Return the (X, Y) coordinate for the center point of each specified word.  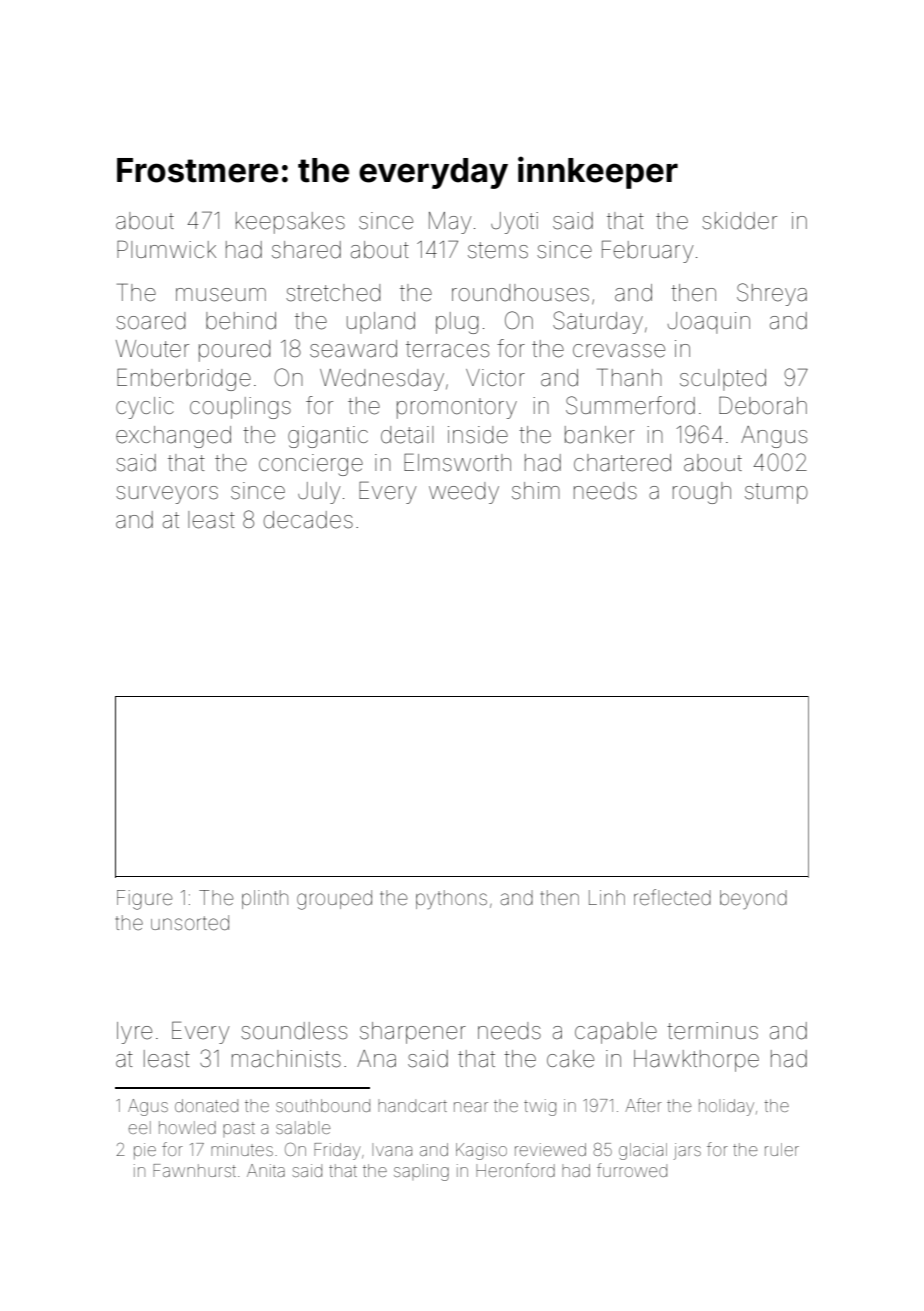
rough (702, 493)
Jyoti (514, 223)
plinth (265, 899)
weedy (464, 493)
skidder (739, 221)
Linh (607, 897)
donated (206, 1105)
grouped (334, 900)
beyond (753, 899)
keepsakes (290, 223)
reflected (672, 897)
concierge (311, 465)
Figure (145, 900)
